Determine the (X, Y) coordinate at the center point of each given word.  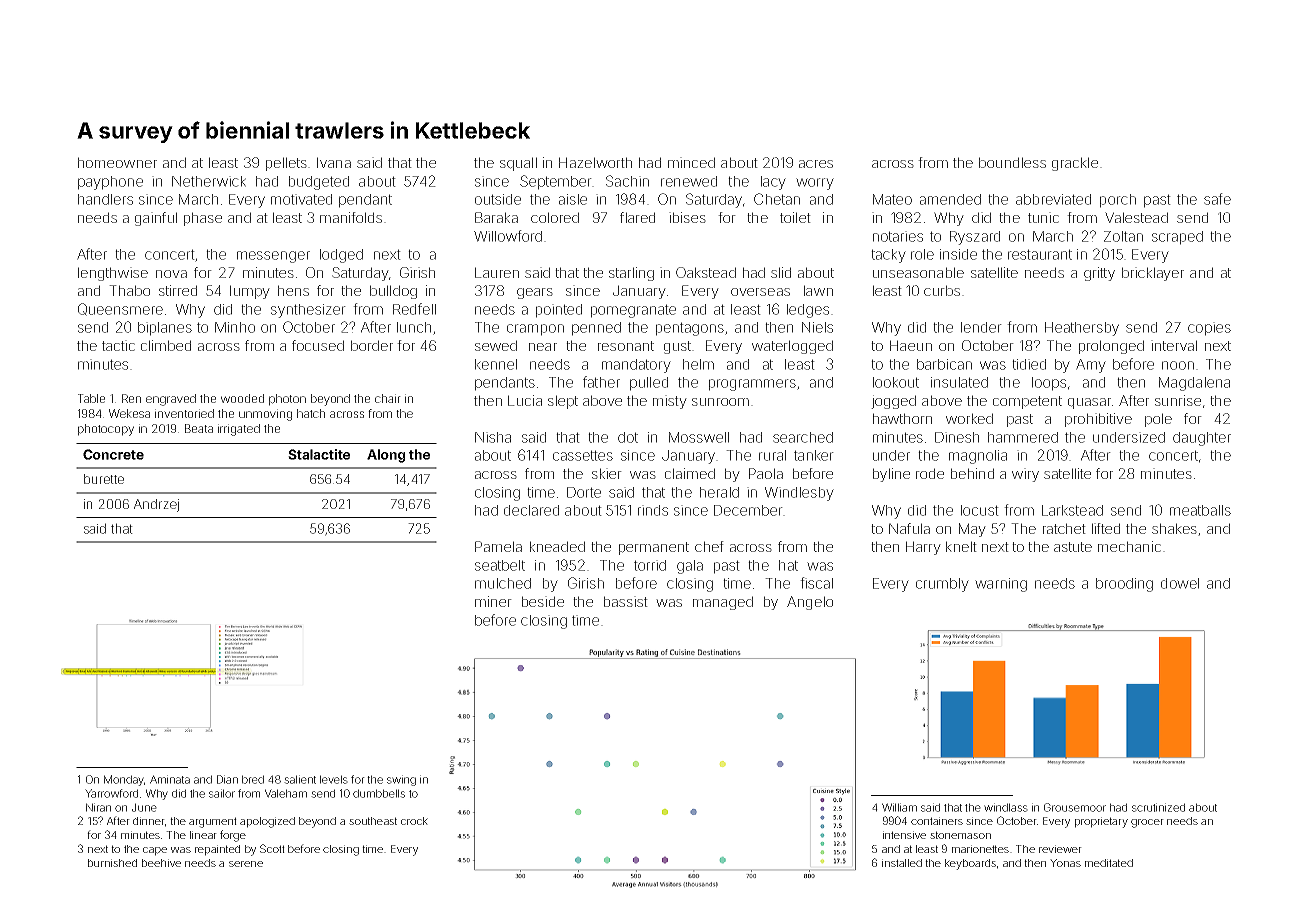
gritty (1099, 274)
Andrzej (156, 505)
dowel (1180, 583)
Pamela (498, 546)
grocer (1147, 823)
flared (637, 217)
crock (414, 821)
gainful (156, 219)
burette (104, 479)
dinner (149, 821)
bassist (626, 601)
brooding (1124, 585)
